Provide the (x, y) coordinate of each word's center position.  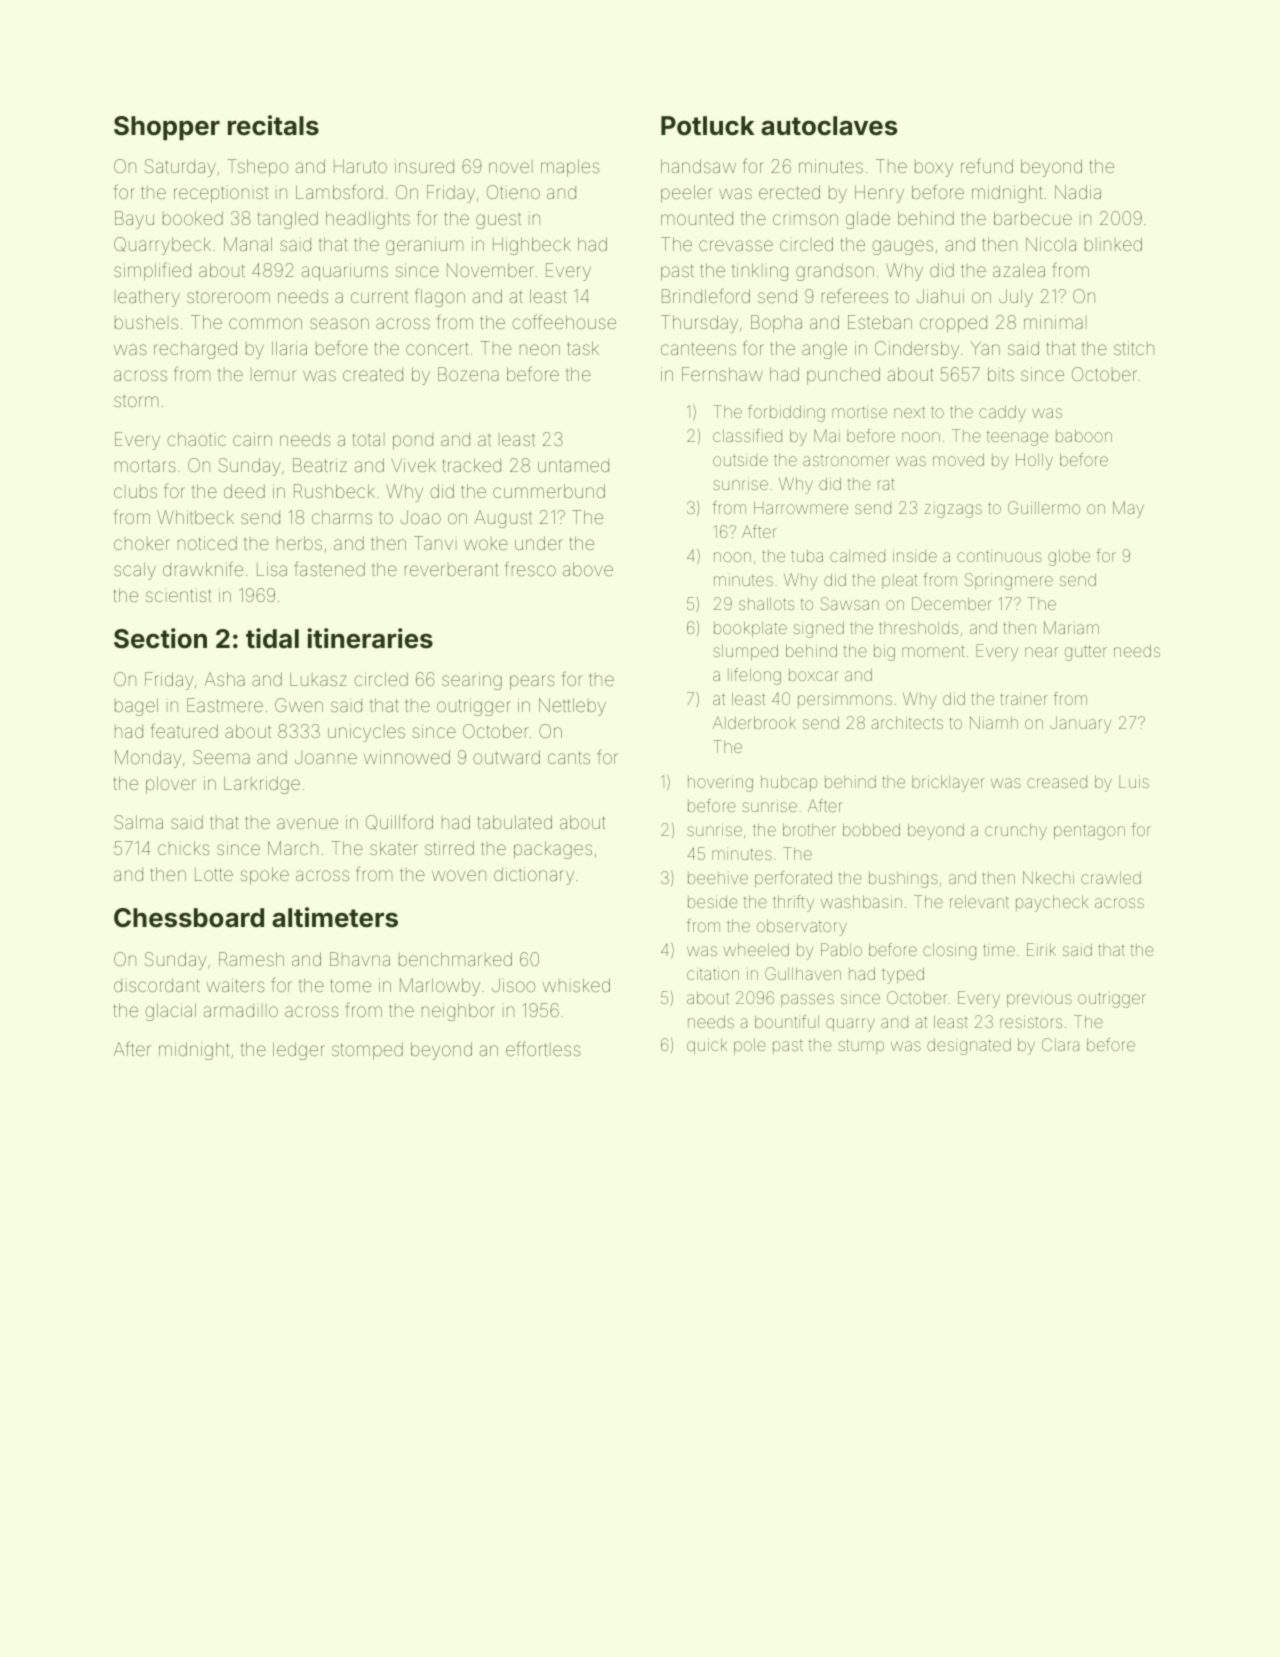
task (583, 348)
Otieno (513, 192)
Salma (138, 822)
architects (907, 722)
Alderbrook (754, 722)
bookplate (750, 629)
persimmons (845, 701)
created (373, 374)
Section (160, 638)
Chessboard (189, 918)
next (909, 412)
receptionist (221, 194)
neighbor (458, 1012)
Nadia (1078, 192)
